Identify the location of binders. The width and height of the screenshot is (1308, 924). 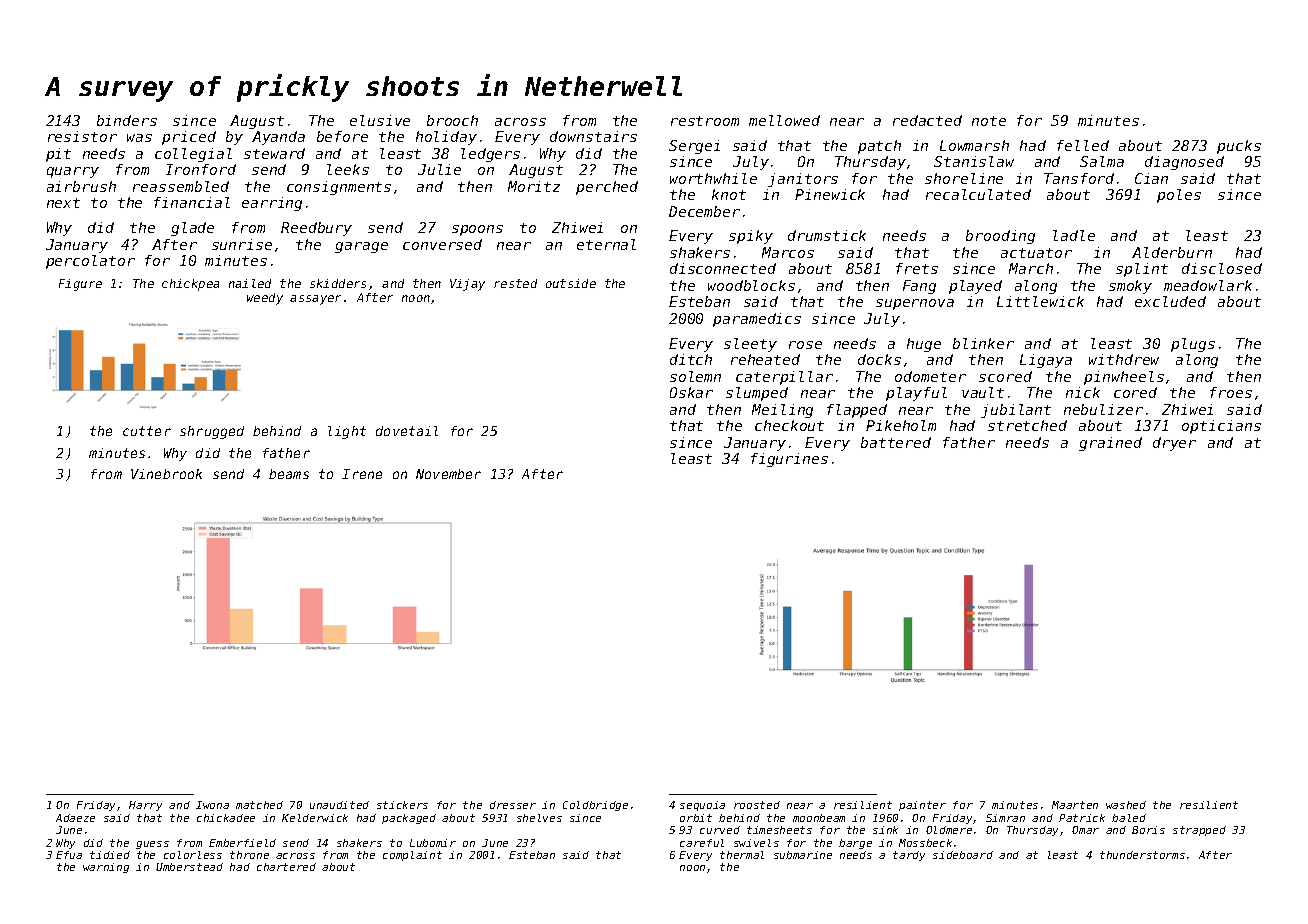
(127, 120).
